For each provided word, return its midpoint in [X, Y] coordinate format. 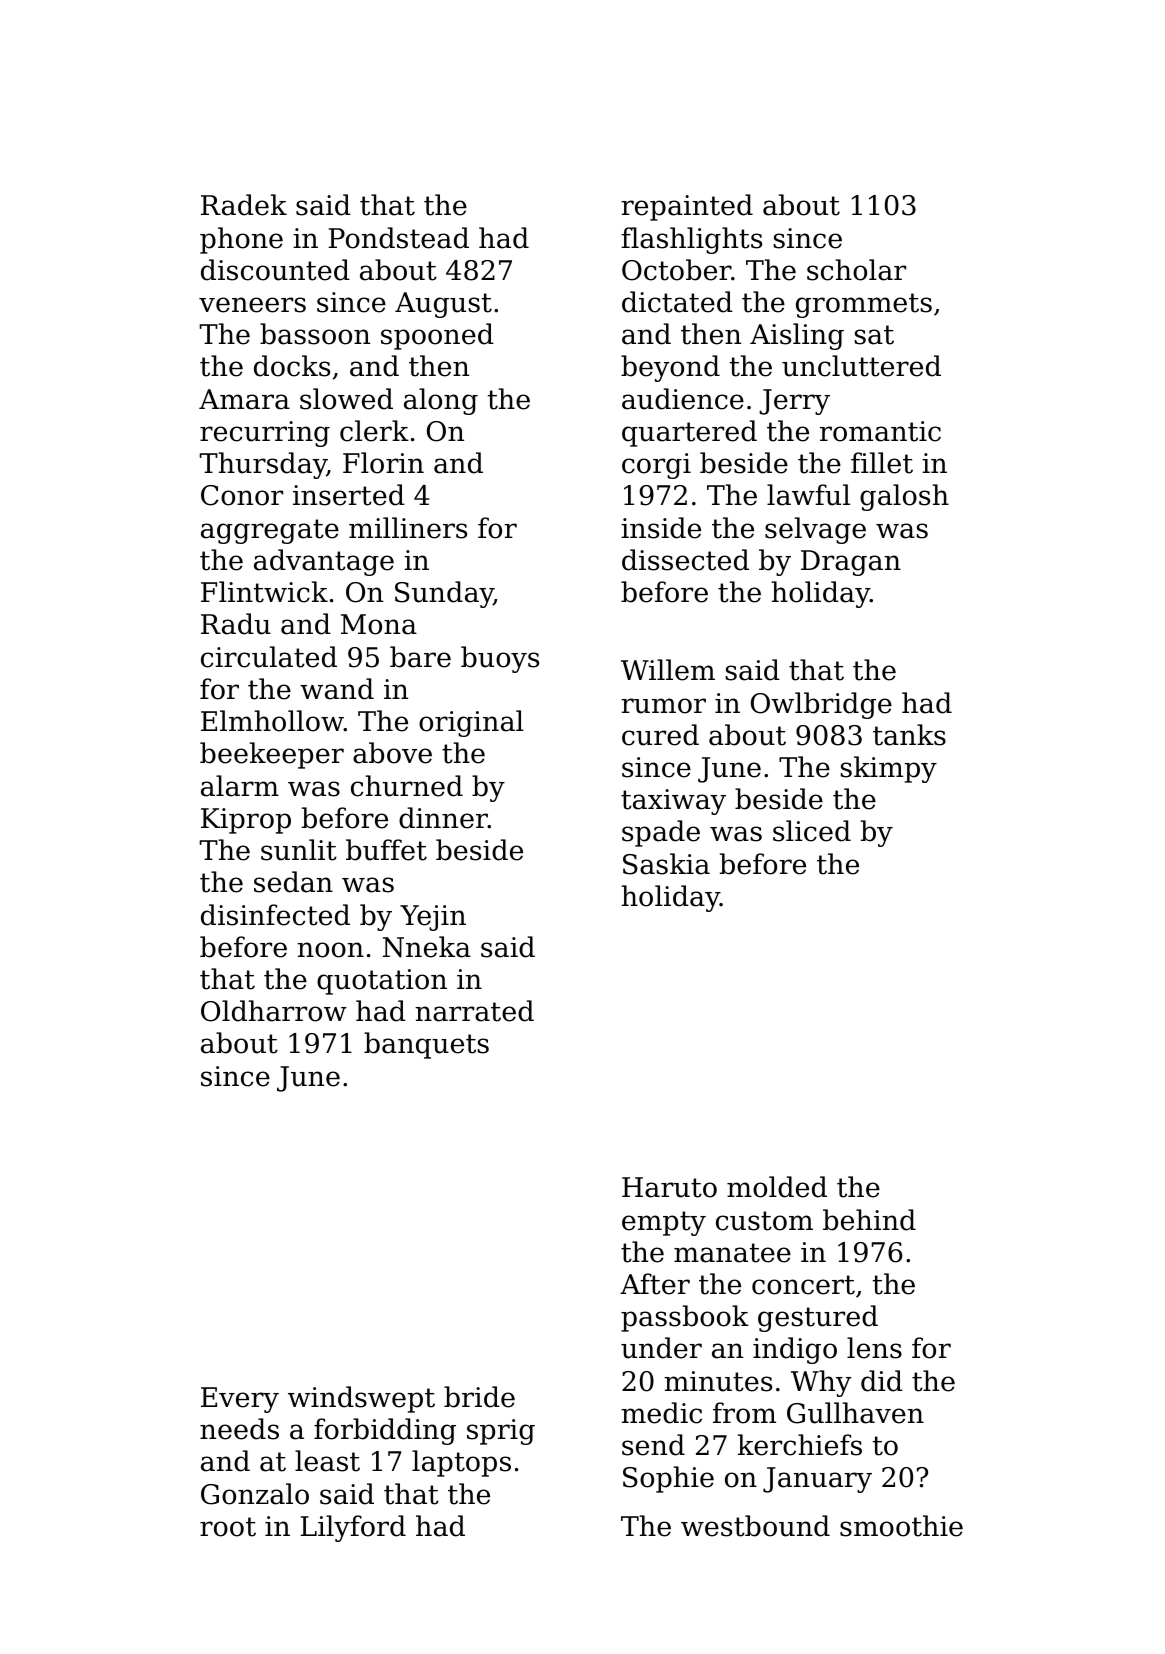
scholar [856, 270]
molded [777, 1187]
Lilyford [353, 1528]
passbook [685, 1318]
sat [874, 335]
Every [240, 1400]
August [443, 305]
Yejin [433, 918]
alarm [240, 786]
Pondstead [398, 238]
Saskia [666, 864]
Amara [244, 399]
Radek [244, 205]
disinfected [275, 915]
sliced [812, 831]
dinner [443, 818]
